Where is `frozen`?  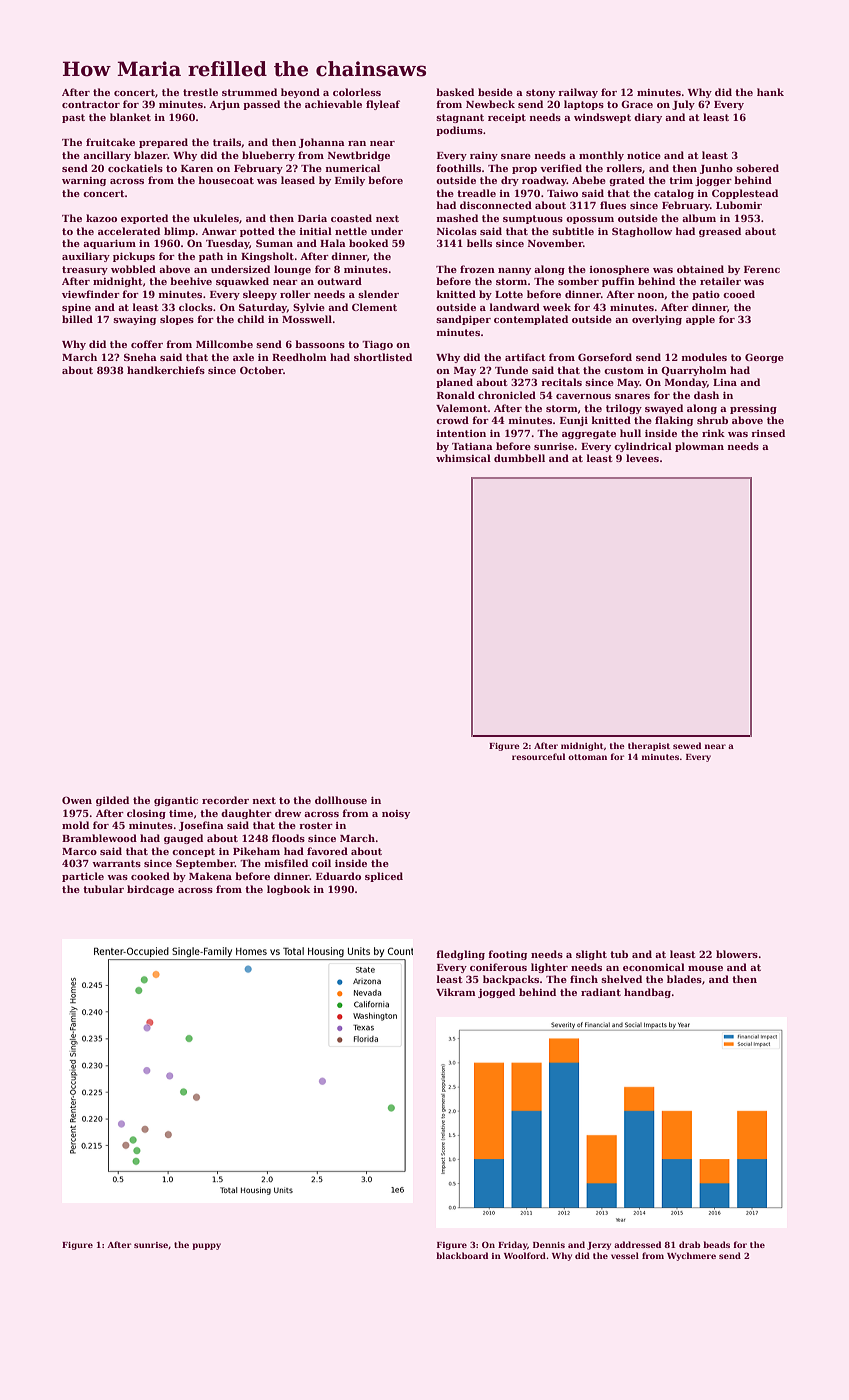
frozen is located at coordinates (477, 269).
